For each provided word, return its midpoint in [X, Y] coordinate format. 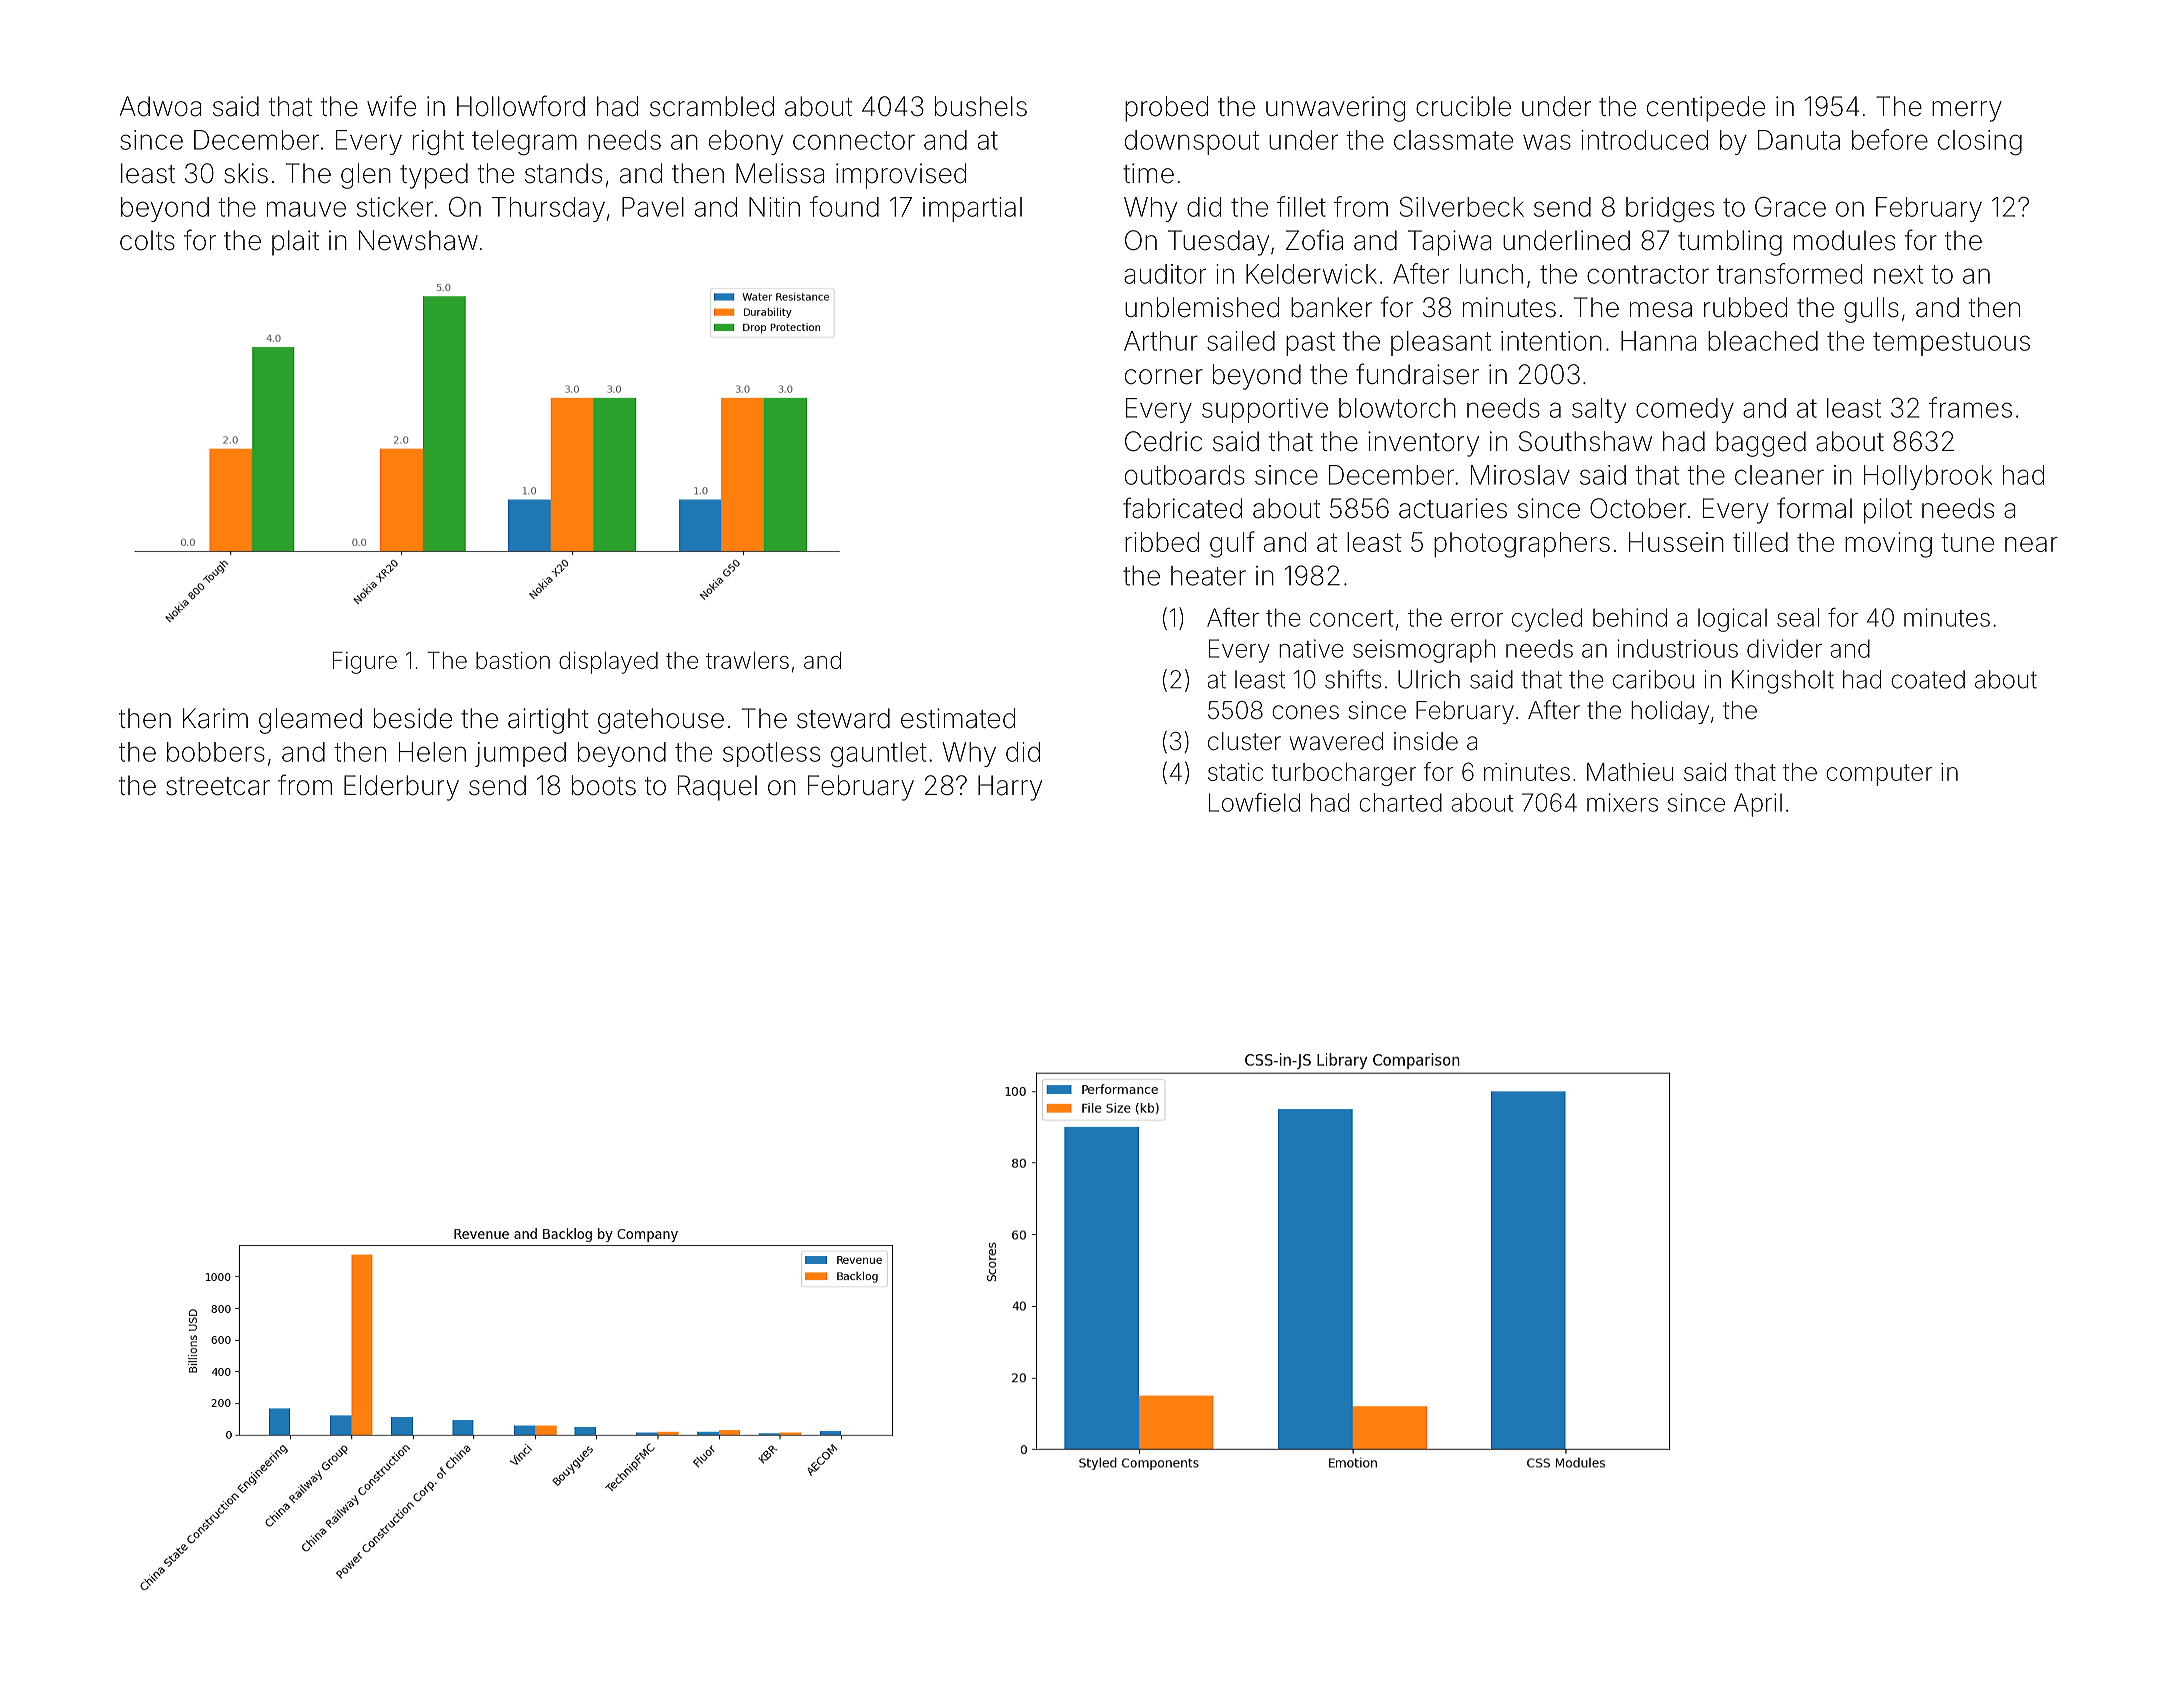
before [1890, 139]
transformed [1789, 273]
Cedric [1163, 441]
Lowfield [1254, 802]
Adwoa [160, 106]
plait [295, 243]
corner [1164, 377]
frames [1970, 407]
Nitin [774, 207]
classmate [1453, 140]
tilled [1760, 542]
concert [1352, 618]
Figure [365, 663]
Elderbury [401, 788]
